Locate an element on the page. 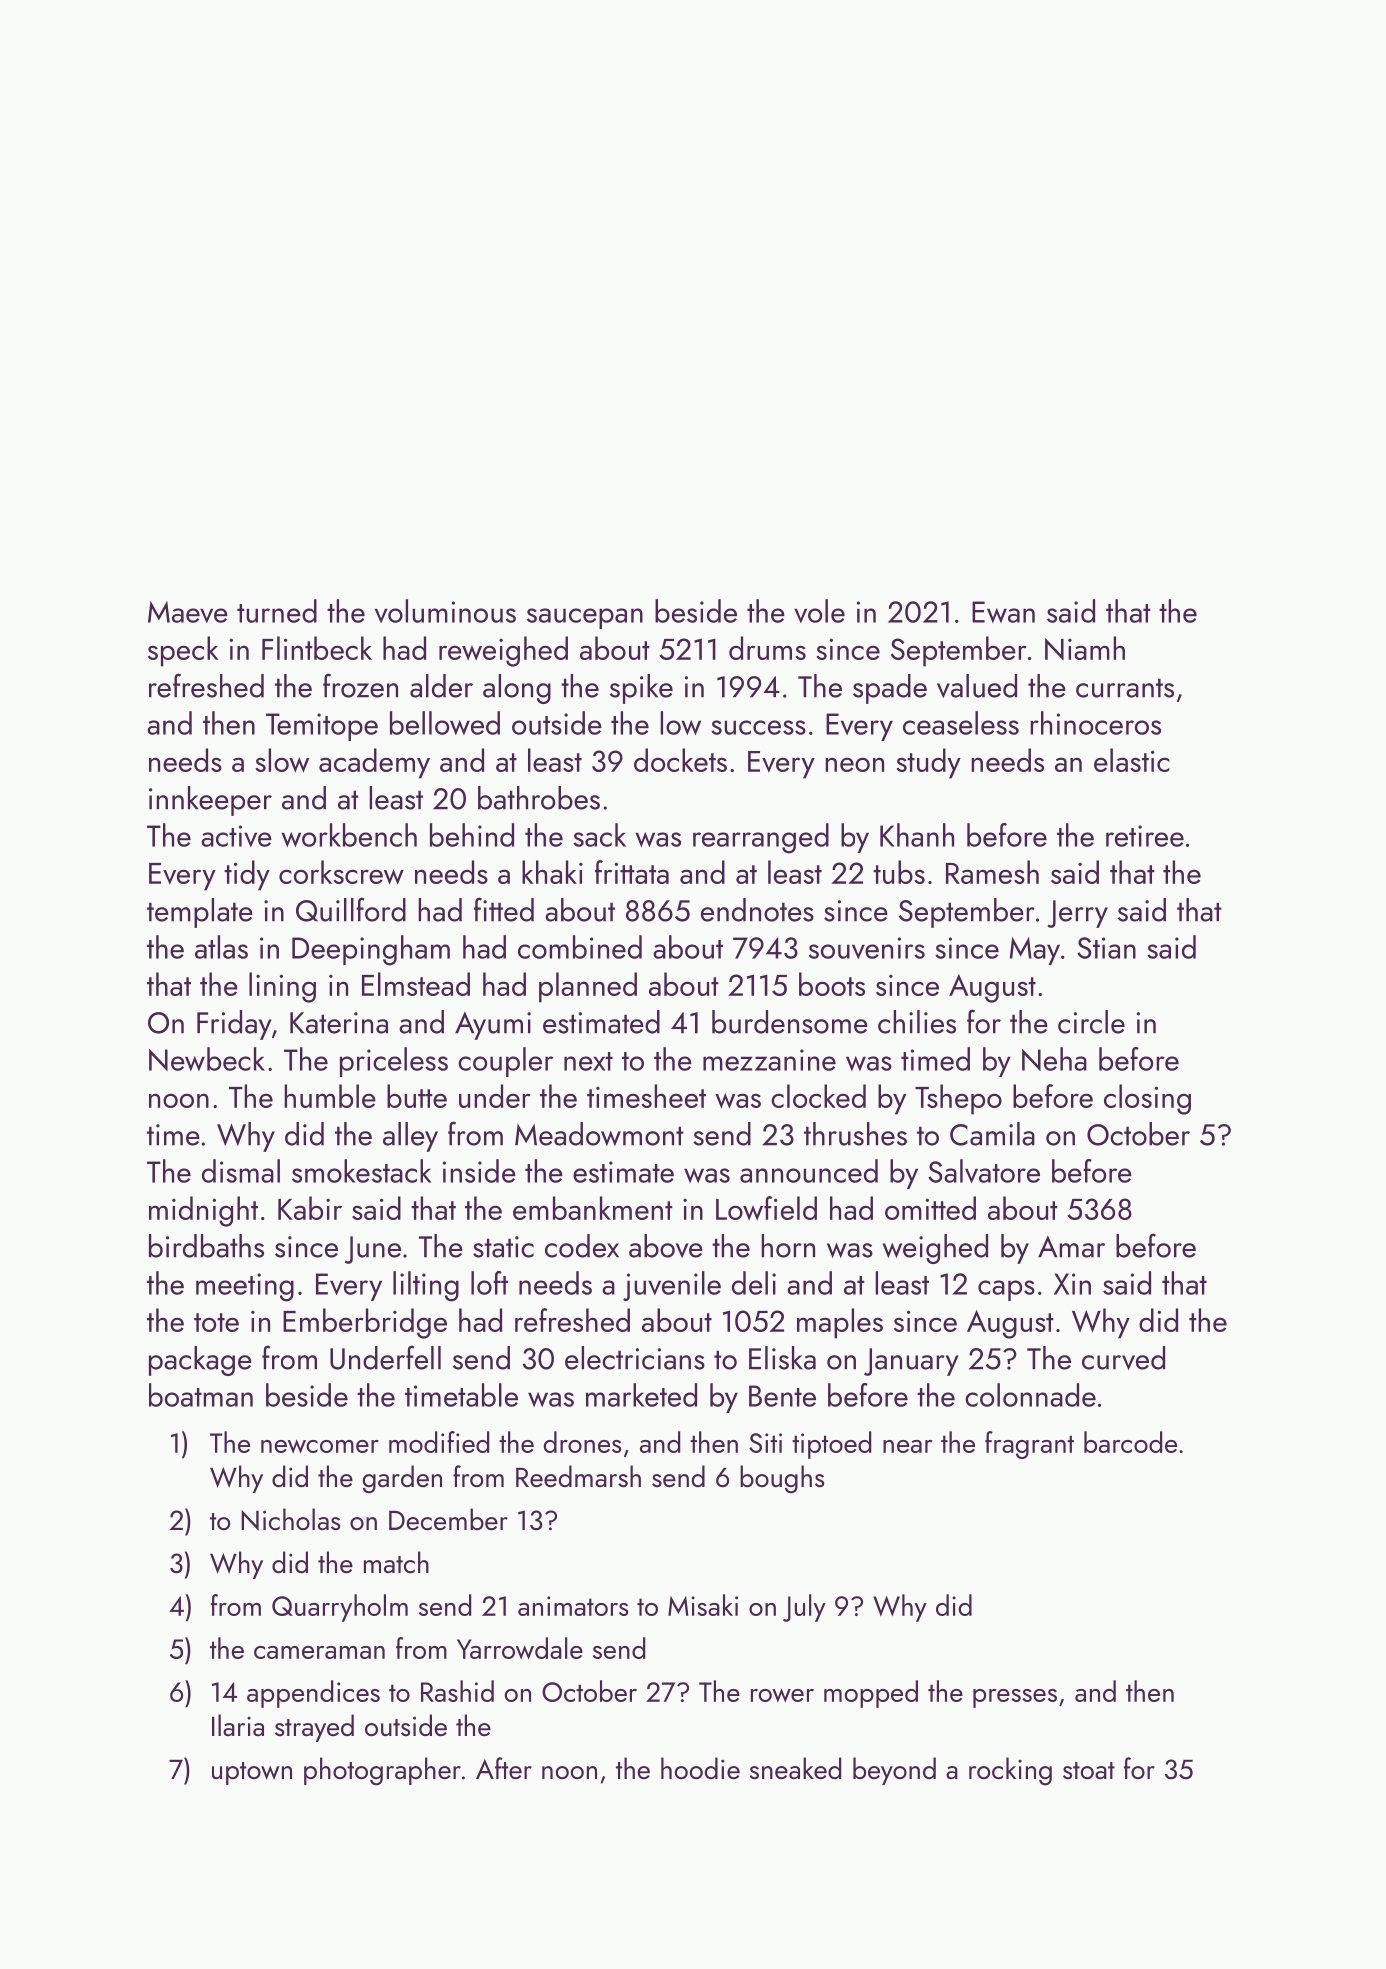 This image has width=1386, height=1969. hoodie is located at coordinates (700, 1768).
